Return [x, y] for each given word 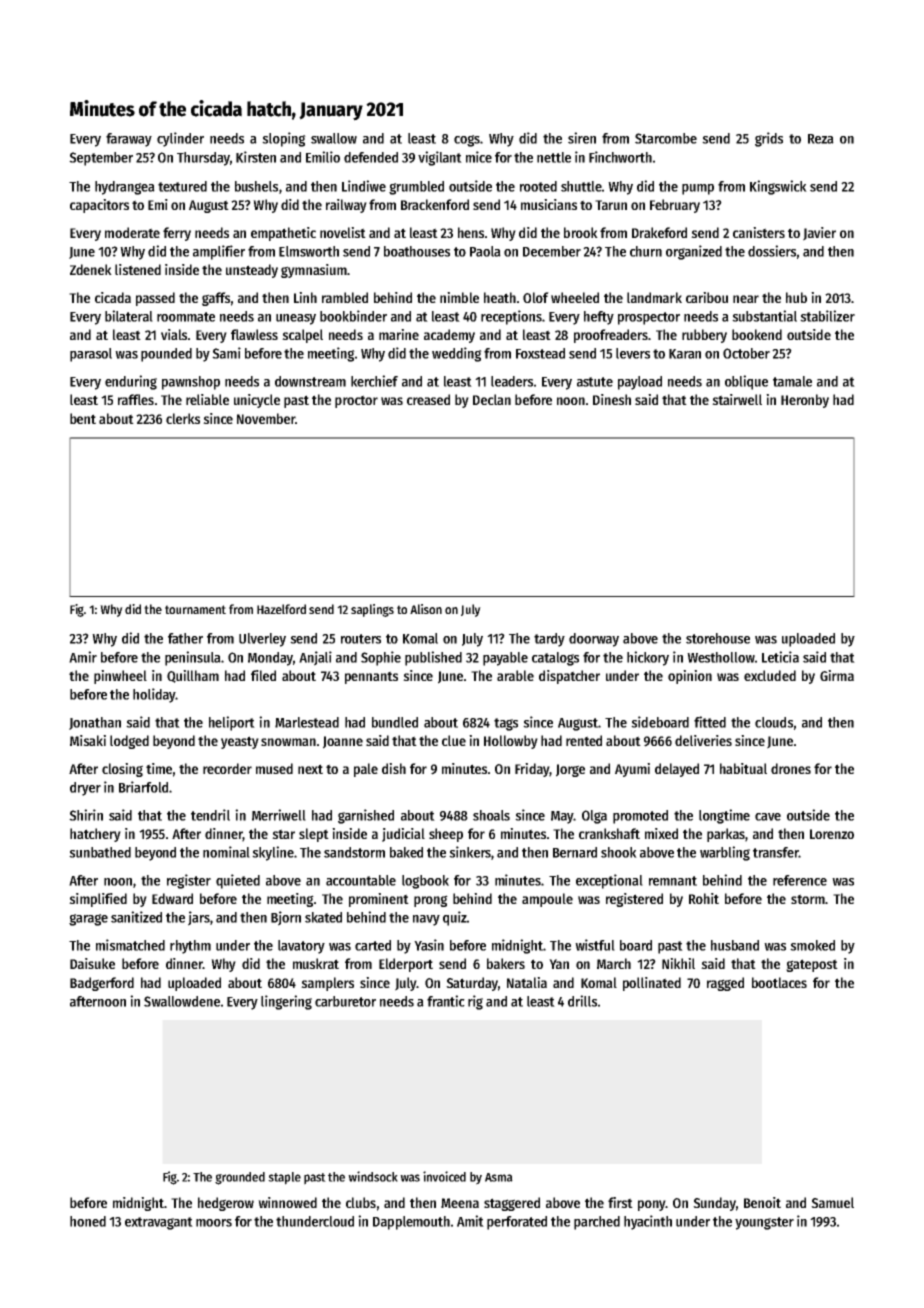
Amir [83, 657]
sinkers [470, 852]
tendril [210, 815]
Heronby [805, 401]
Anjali [315, 658]
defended [371, 157]
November [266, 418]
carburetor [345, 1001]
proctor [356, 401]
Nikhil [678, 963]
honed [88, 1221]
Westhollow [721, 657]
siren [582, 138]
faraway [129, 140]
